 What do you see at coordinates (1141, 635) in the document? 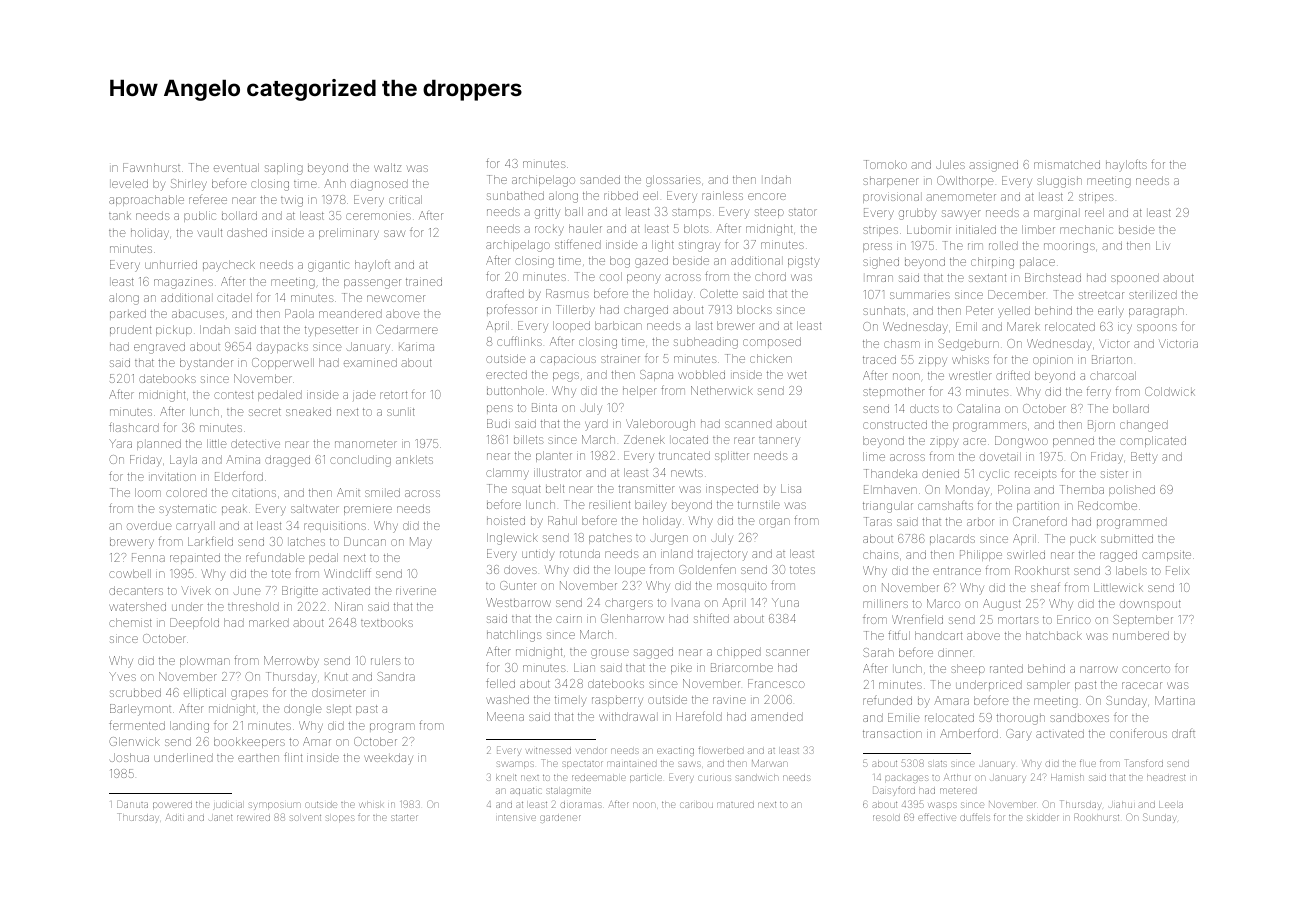
I see `numbered` at bounding box center [1141, 635].
